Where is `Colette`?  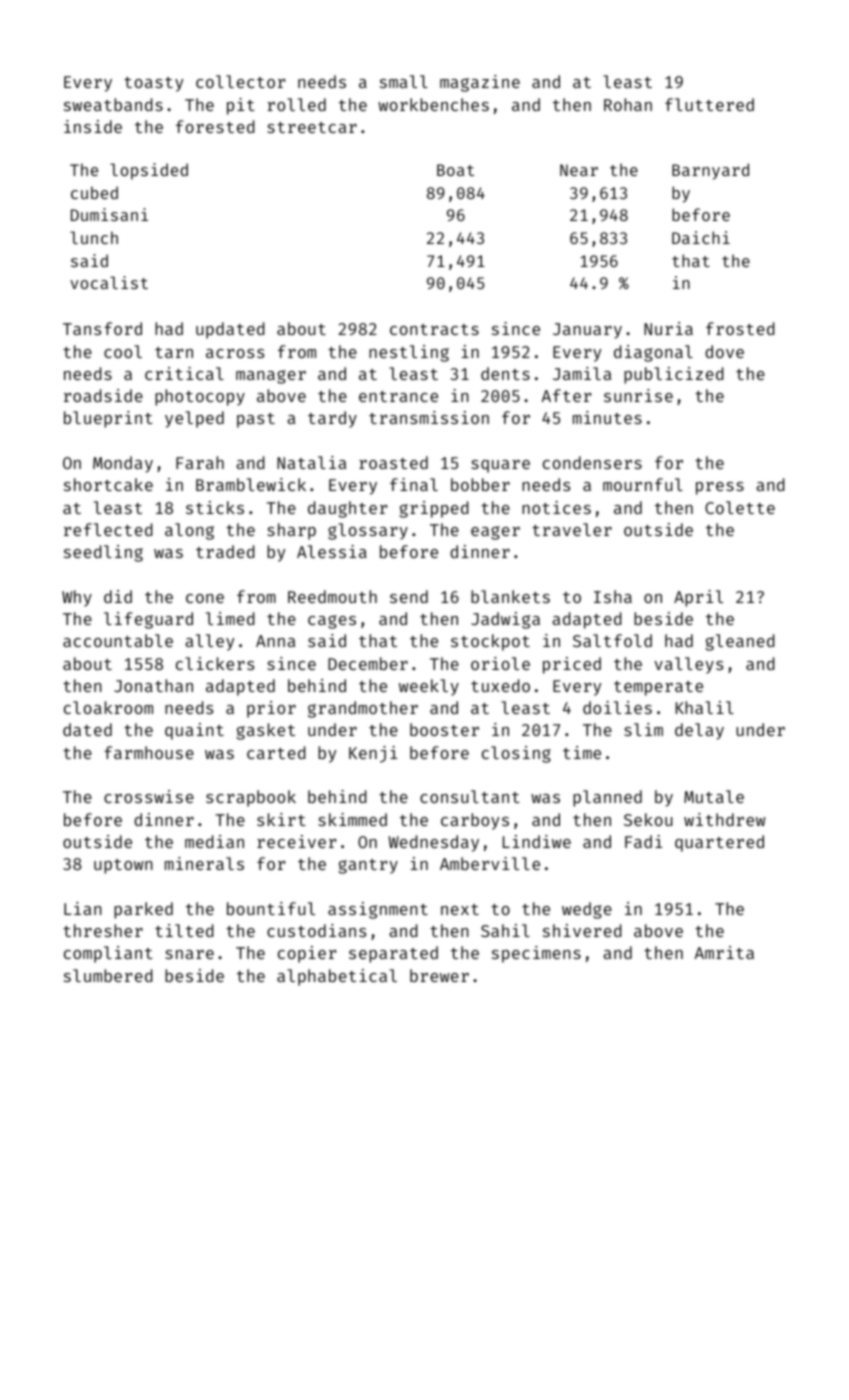
Colette is located at coordinates (740, 507).
